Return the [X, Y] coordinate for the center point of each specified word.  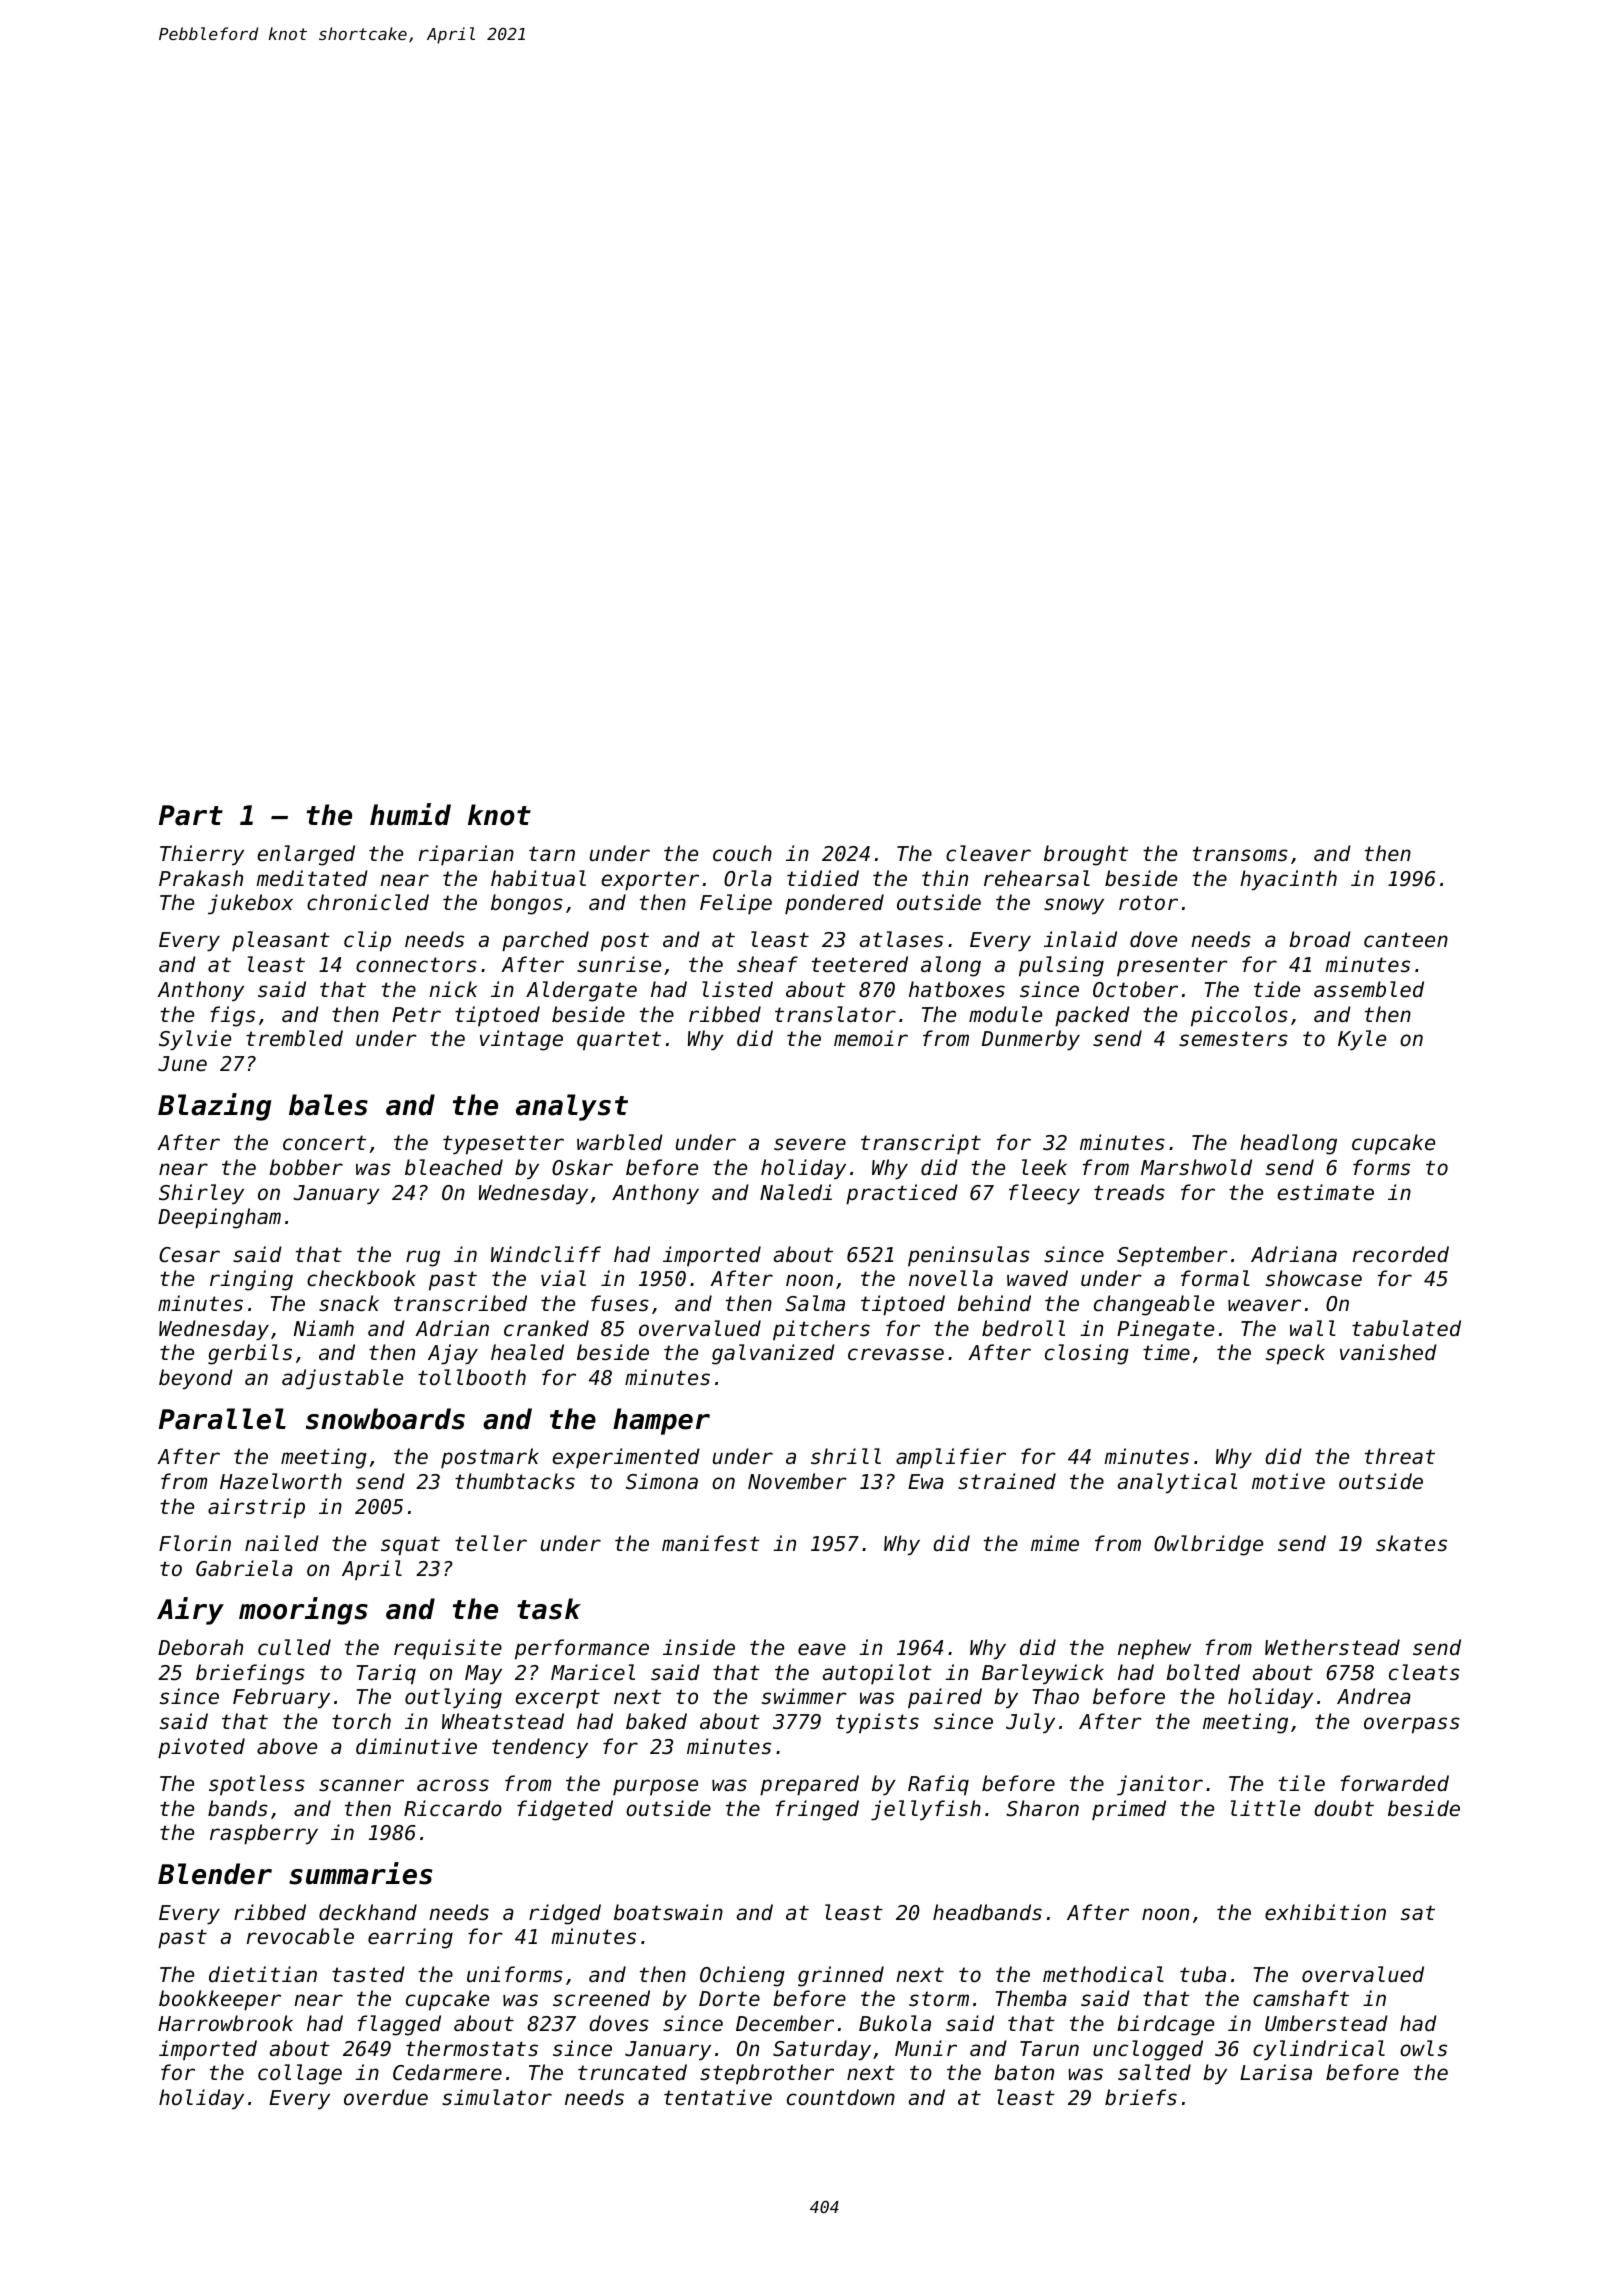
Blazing [214, 1107]
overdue [386, 2097]
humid [410, 814]
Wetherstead [1332, 1647]
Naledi [796, 1192]
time [1166, 1352]
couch [742, 853]
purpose [655, 1787]
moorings [303, 1611]
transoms [1240, 854]
